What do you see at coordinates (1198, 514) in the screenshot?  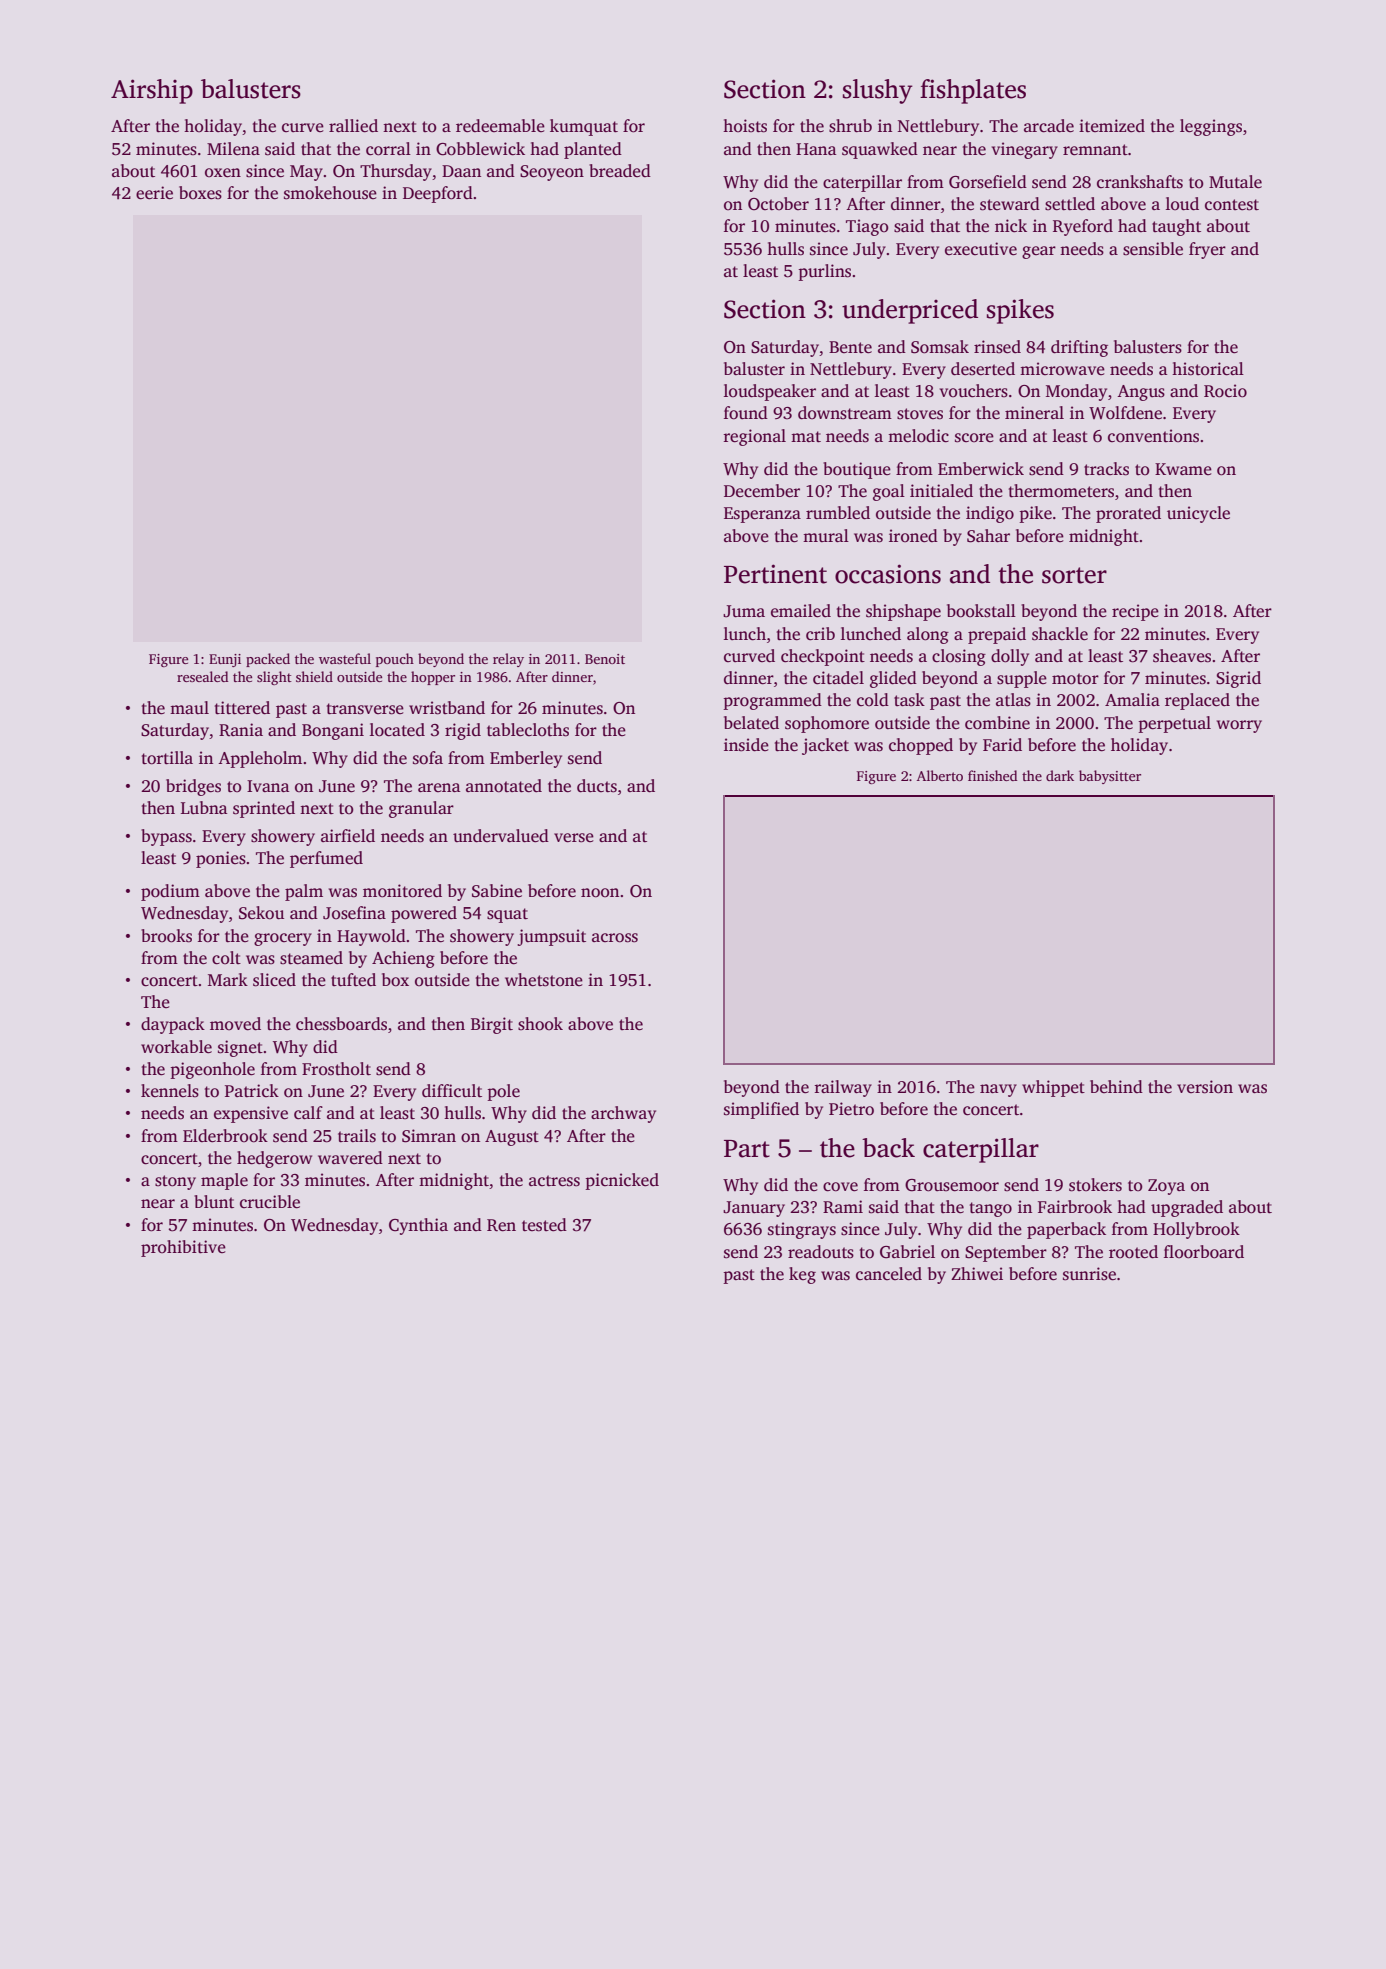 I see `unicycle` at bounding box center [1198, 514].
